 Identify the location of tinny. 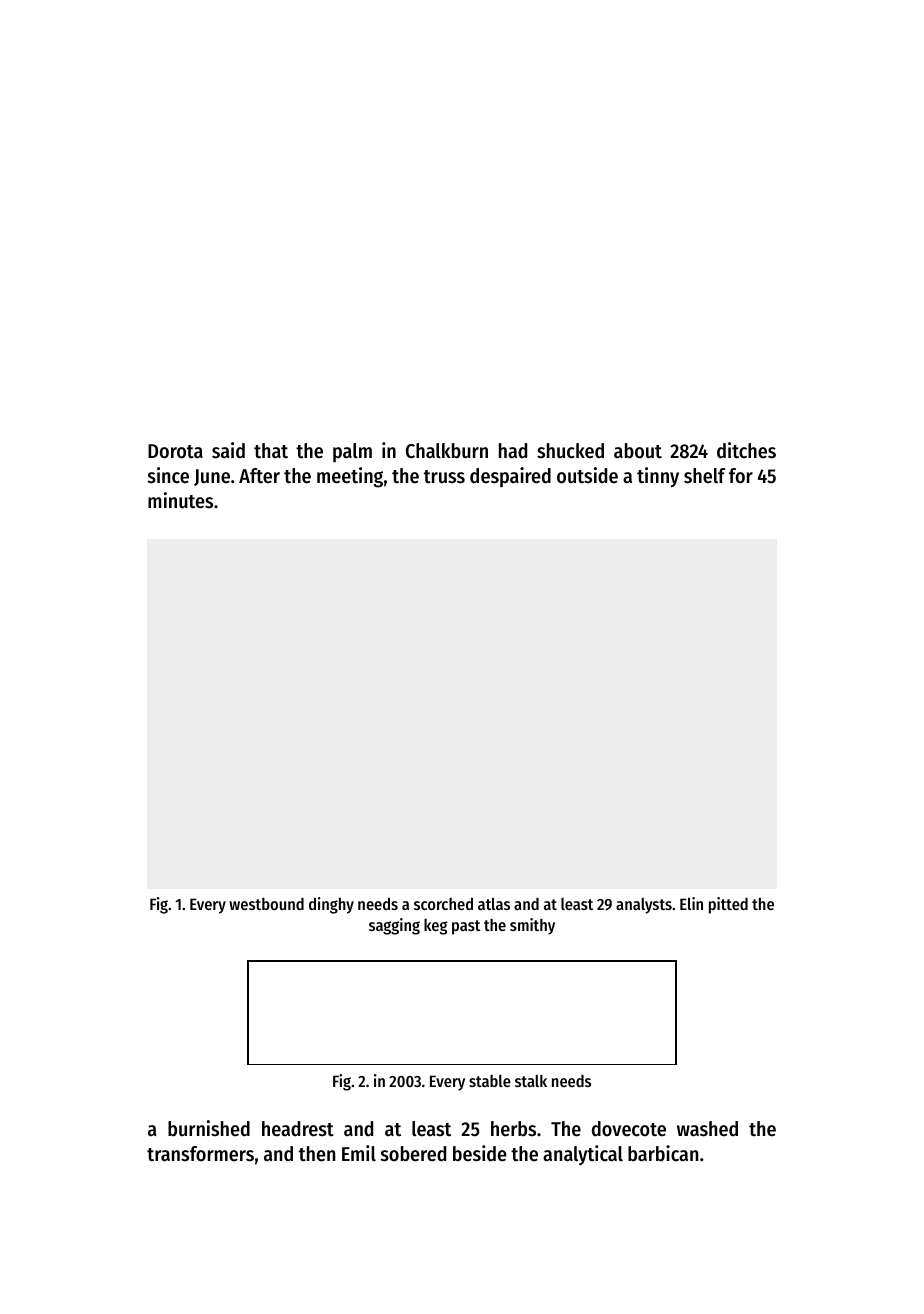
(658, 477).
